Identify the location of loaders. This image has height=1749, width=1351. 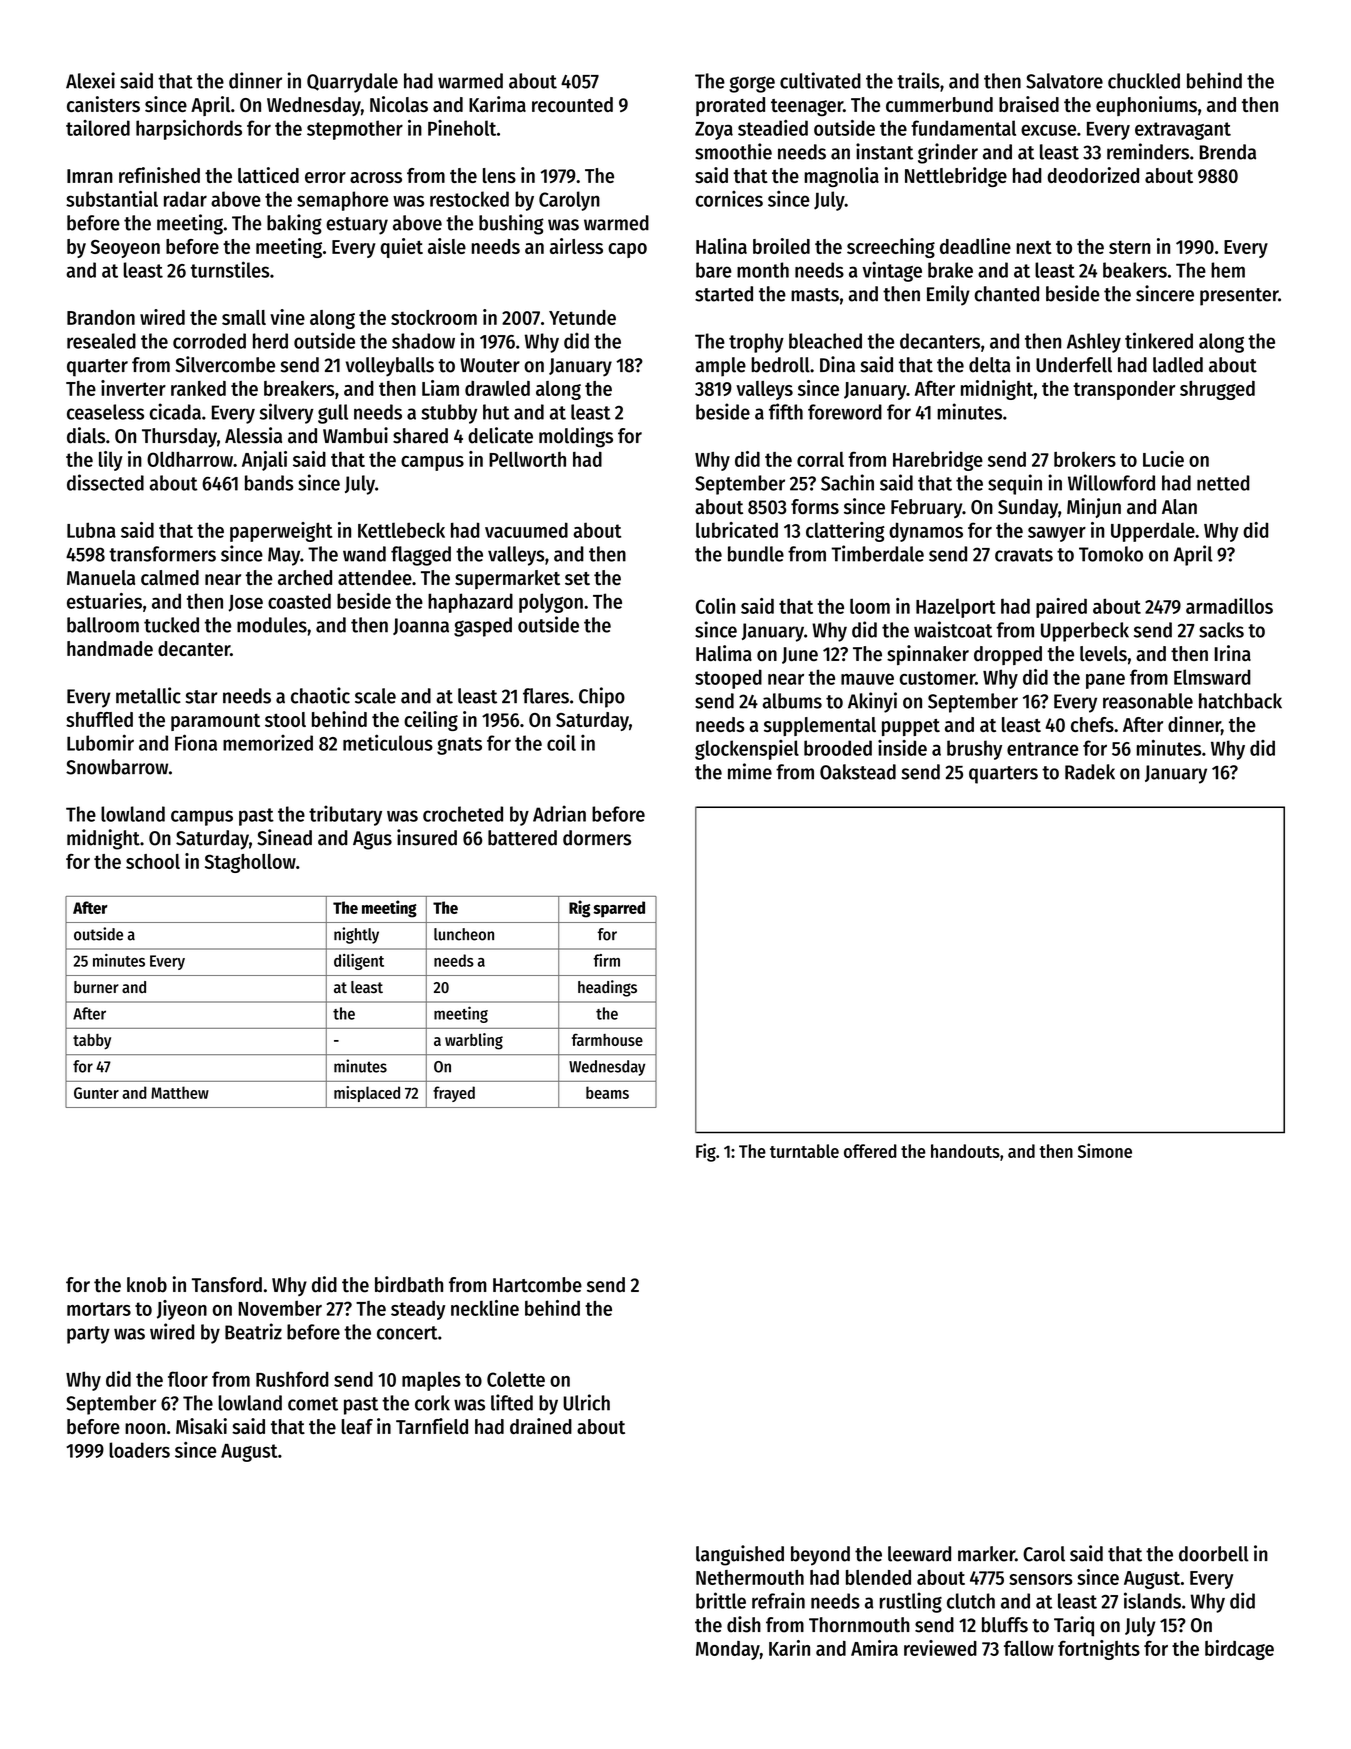
(139, 1450).
